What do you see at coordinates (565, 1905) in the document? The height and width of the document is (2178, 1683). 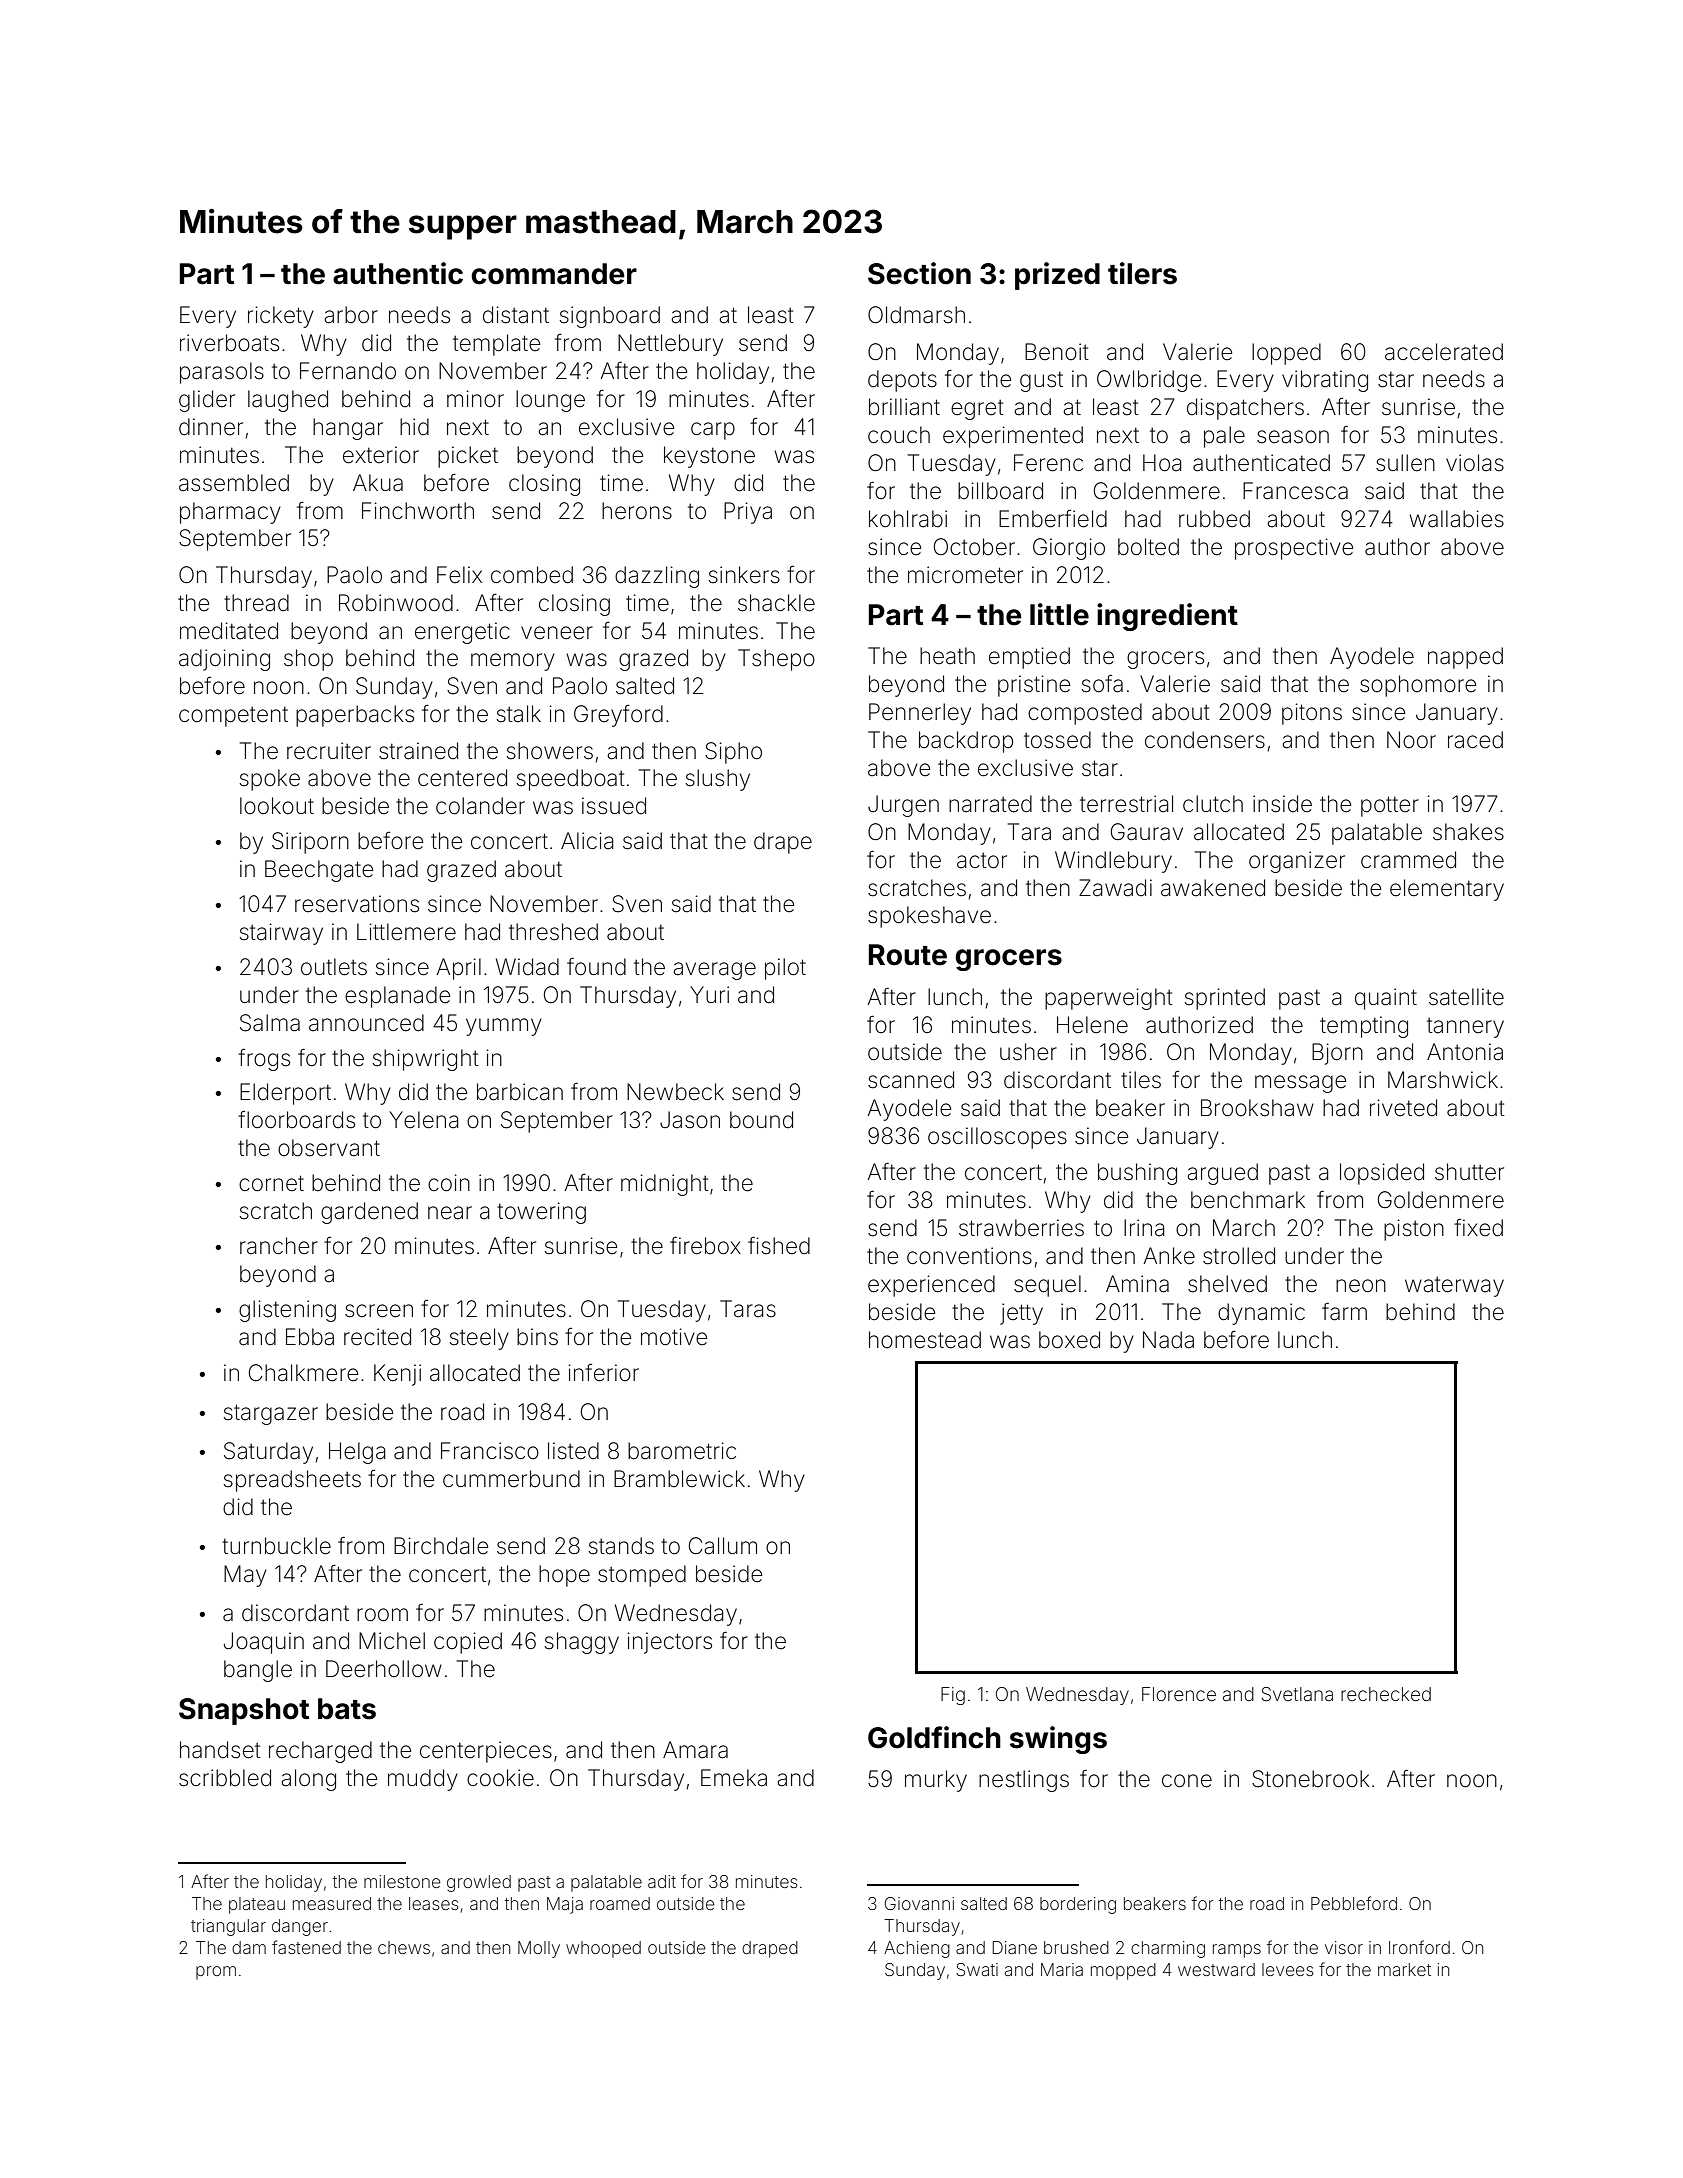 I see `Maja` at bounding box center [565, 1905].
